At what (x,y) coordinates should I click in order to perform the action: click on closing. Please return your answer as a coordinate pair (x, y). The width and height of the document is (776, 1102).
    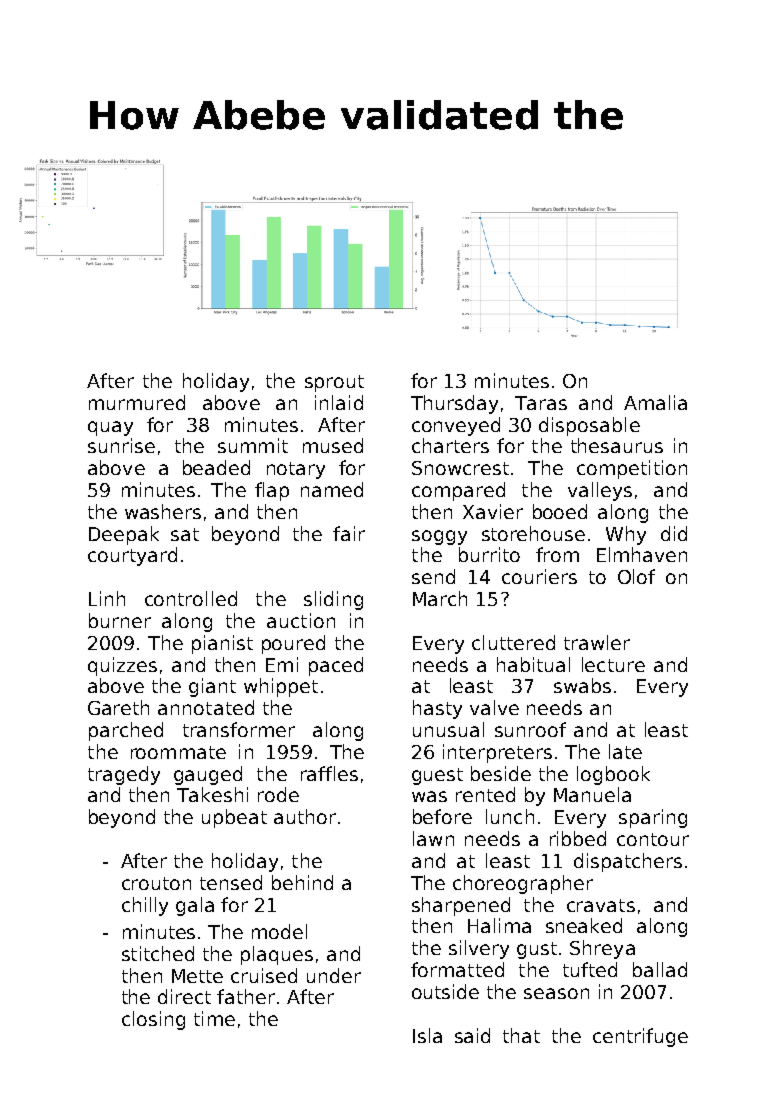
    Looking at the image, I should click on (153, 1020).
